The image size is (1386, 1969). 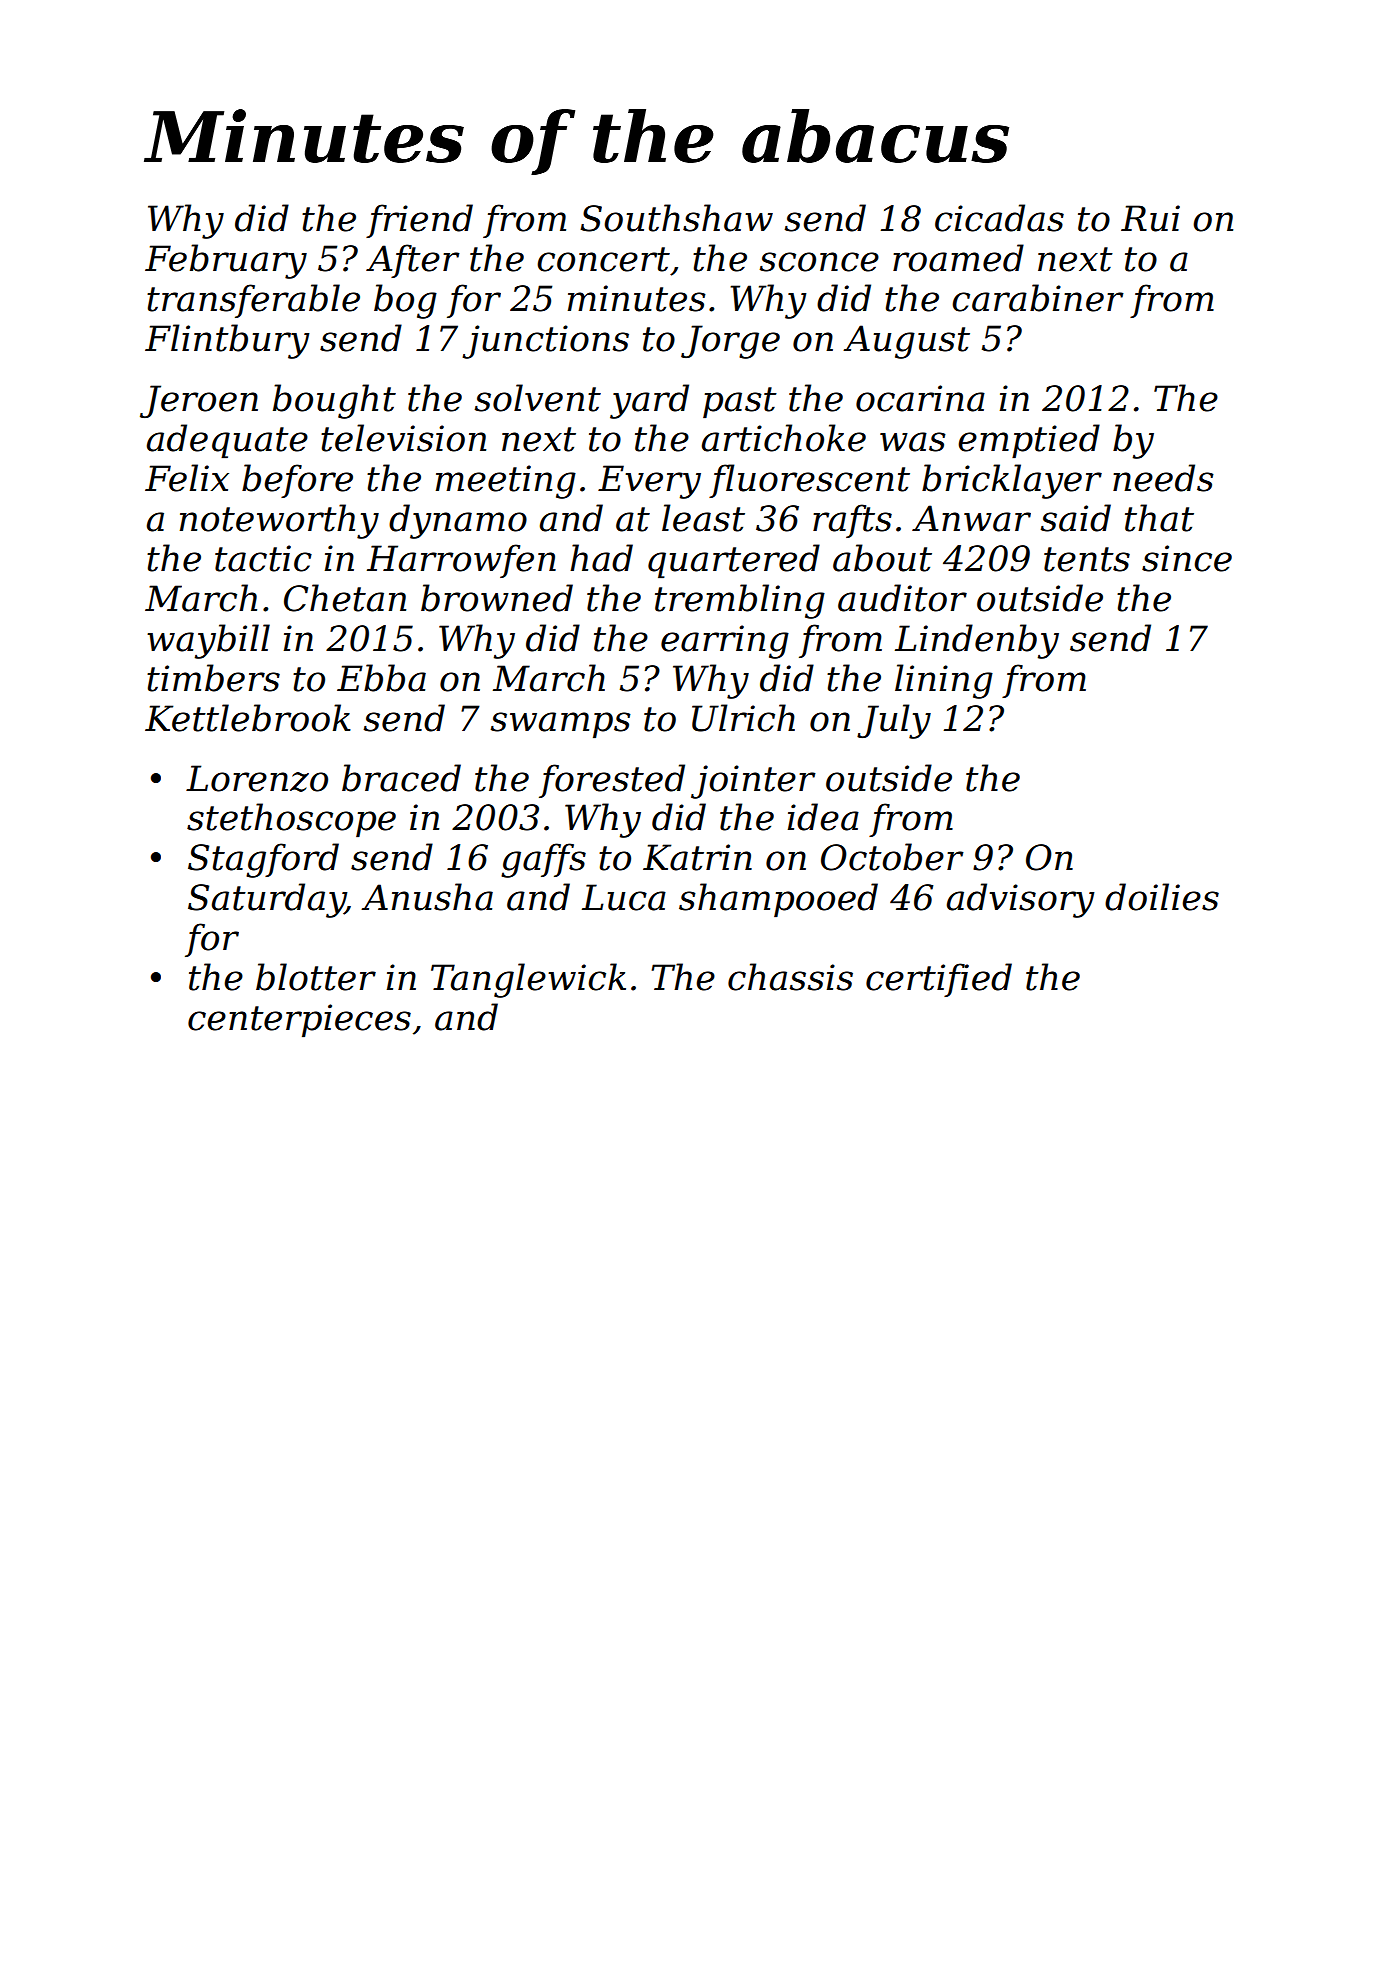 I want to click on transferable, so click(x=253, y=301).
